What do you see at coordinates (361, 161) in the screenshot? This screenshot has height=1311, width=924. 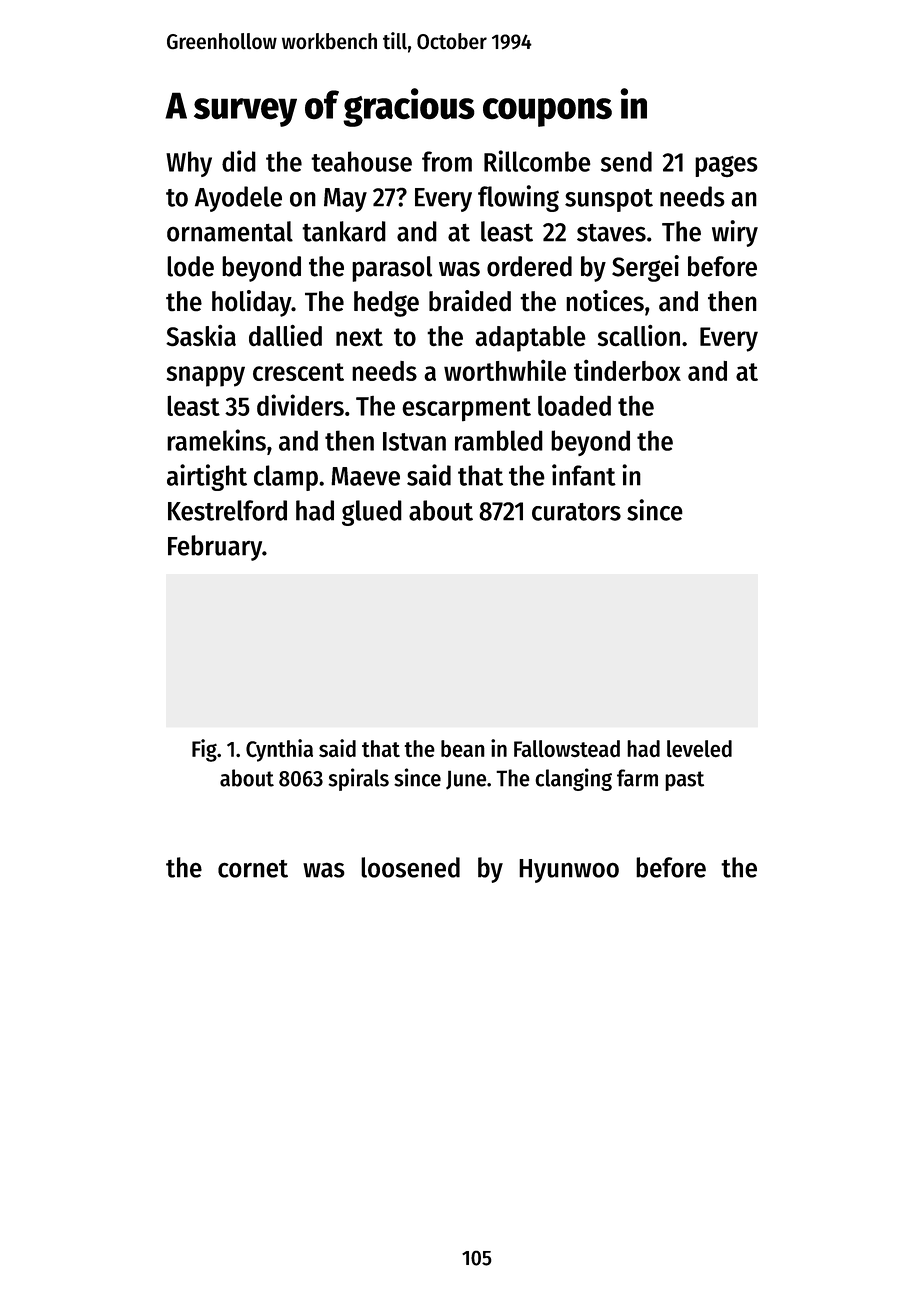 I see `teahouse` at bounding box center [361, 161].
